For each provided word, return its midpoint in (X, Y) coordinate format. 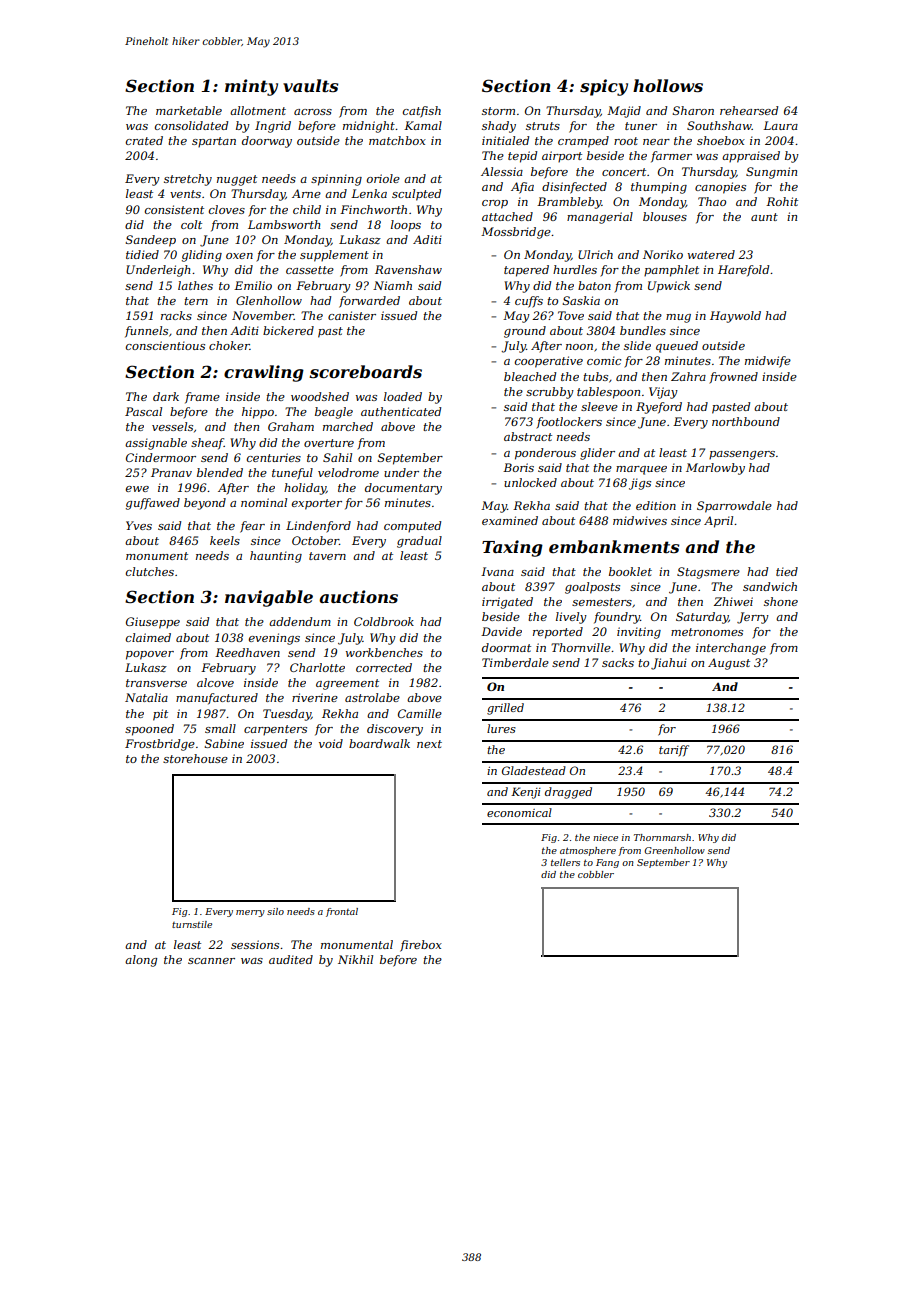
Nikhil (355, 959)
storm (498, 111)
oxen (239, 256)
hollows (668, 85)
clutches (150, 571)
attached (507, 216)
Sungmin (771, 173)
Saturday (702, 618)
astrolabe (372, 697)
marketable (189, 110)
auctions (358, 596)
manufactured (217, 699)
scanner (211, 961)
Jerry (753, 618)
